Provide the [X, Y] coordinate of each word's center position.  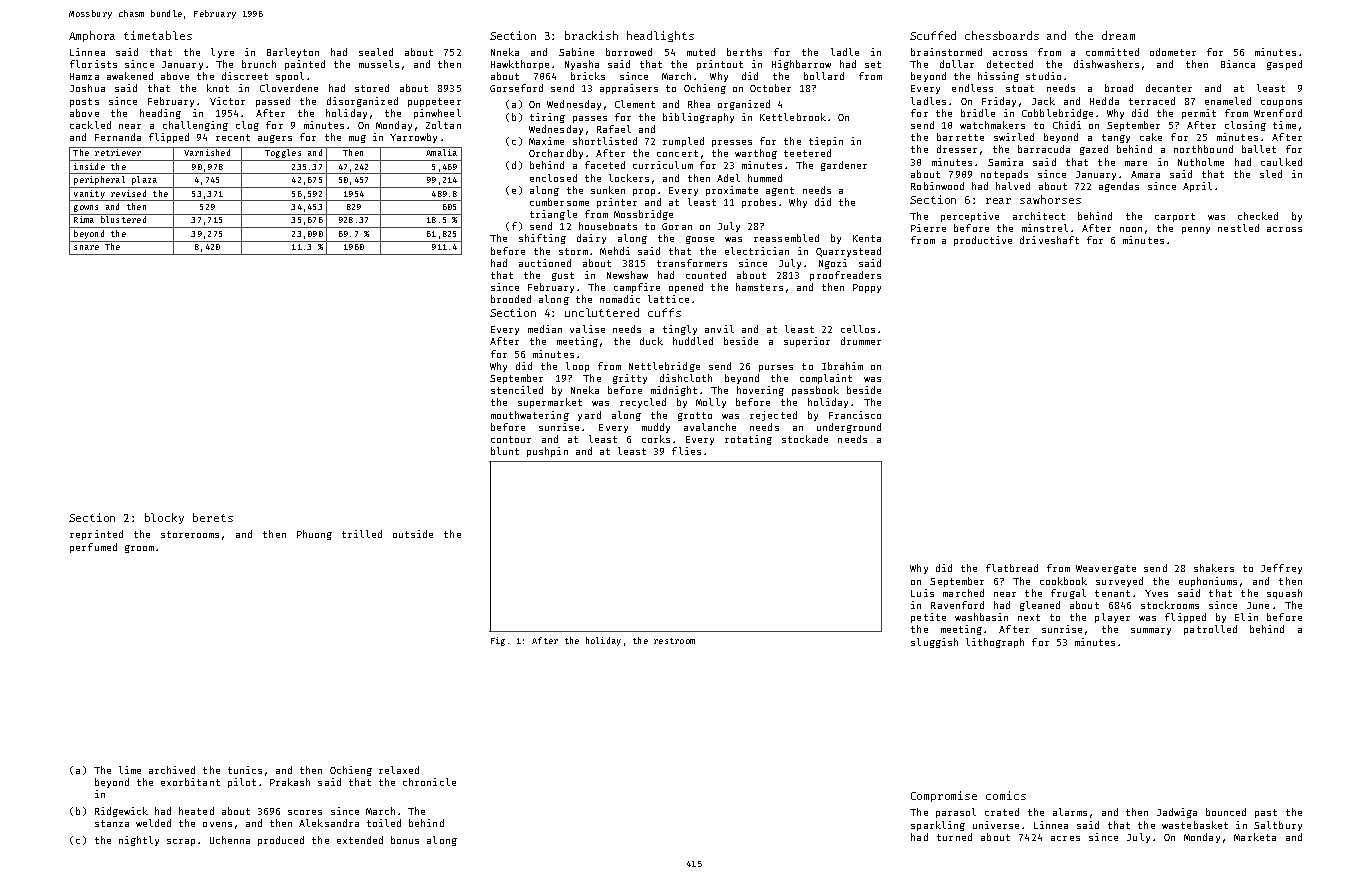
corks [656, 439]
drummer [861, 341]
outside [413, 534]
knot [218, 88]
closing [1245, 126]
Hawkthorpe [520, 65]
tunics [245, 770]
